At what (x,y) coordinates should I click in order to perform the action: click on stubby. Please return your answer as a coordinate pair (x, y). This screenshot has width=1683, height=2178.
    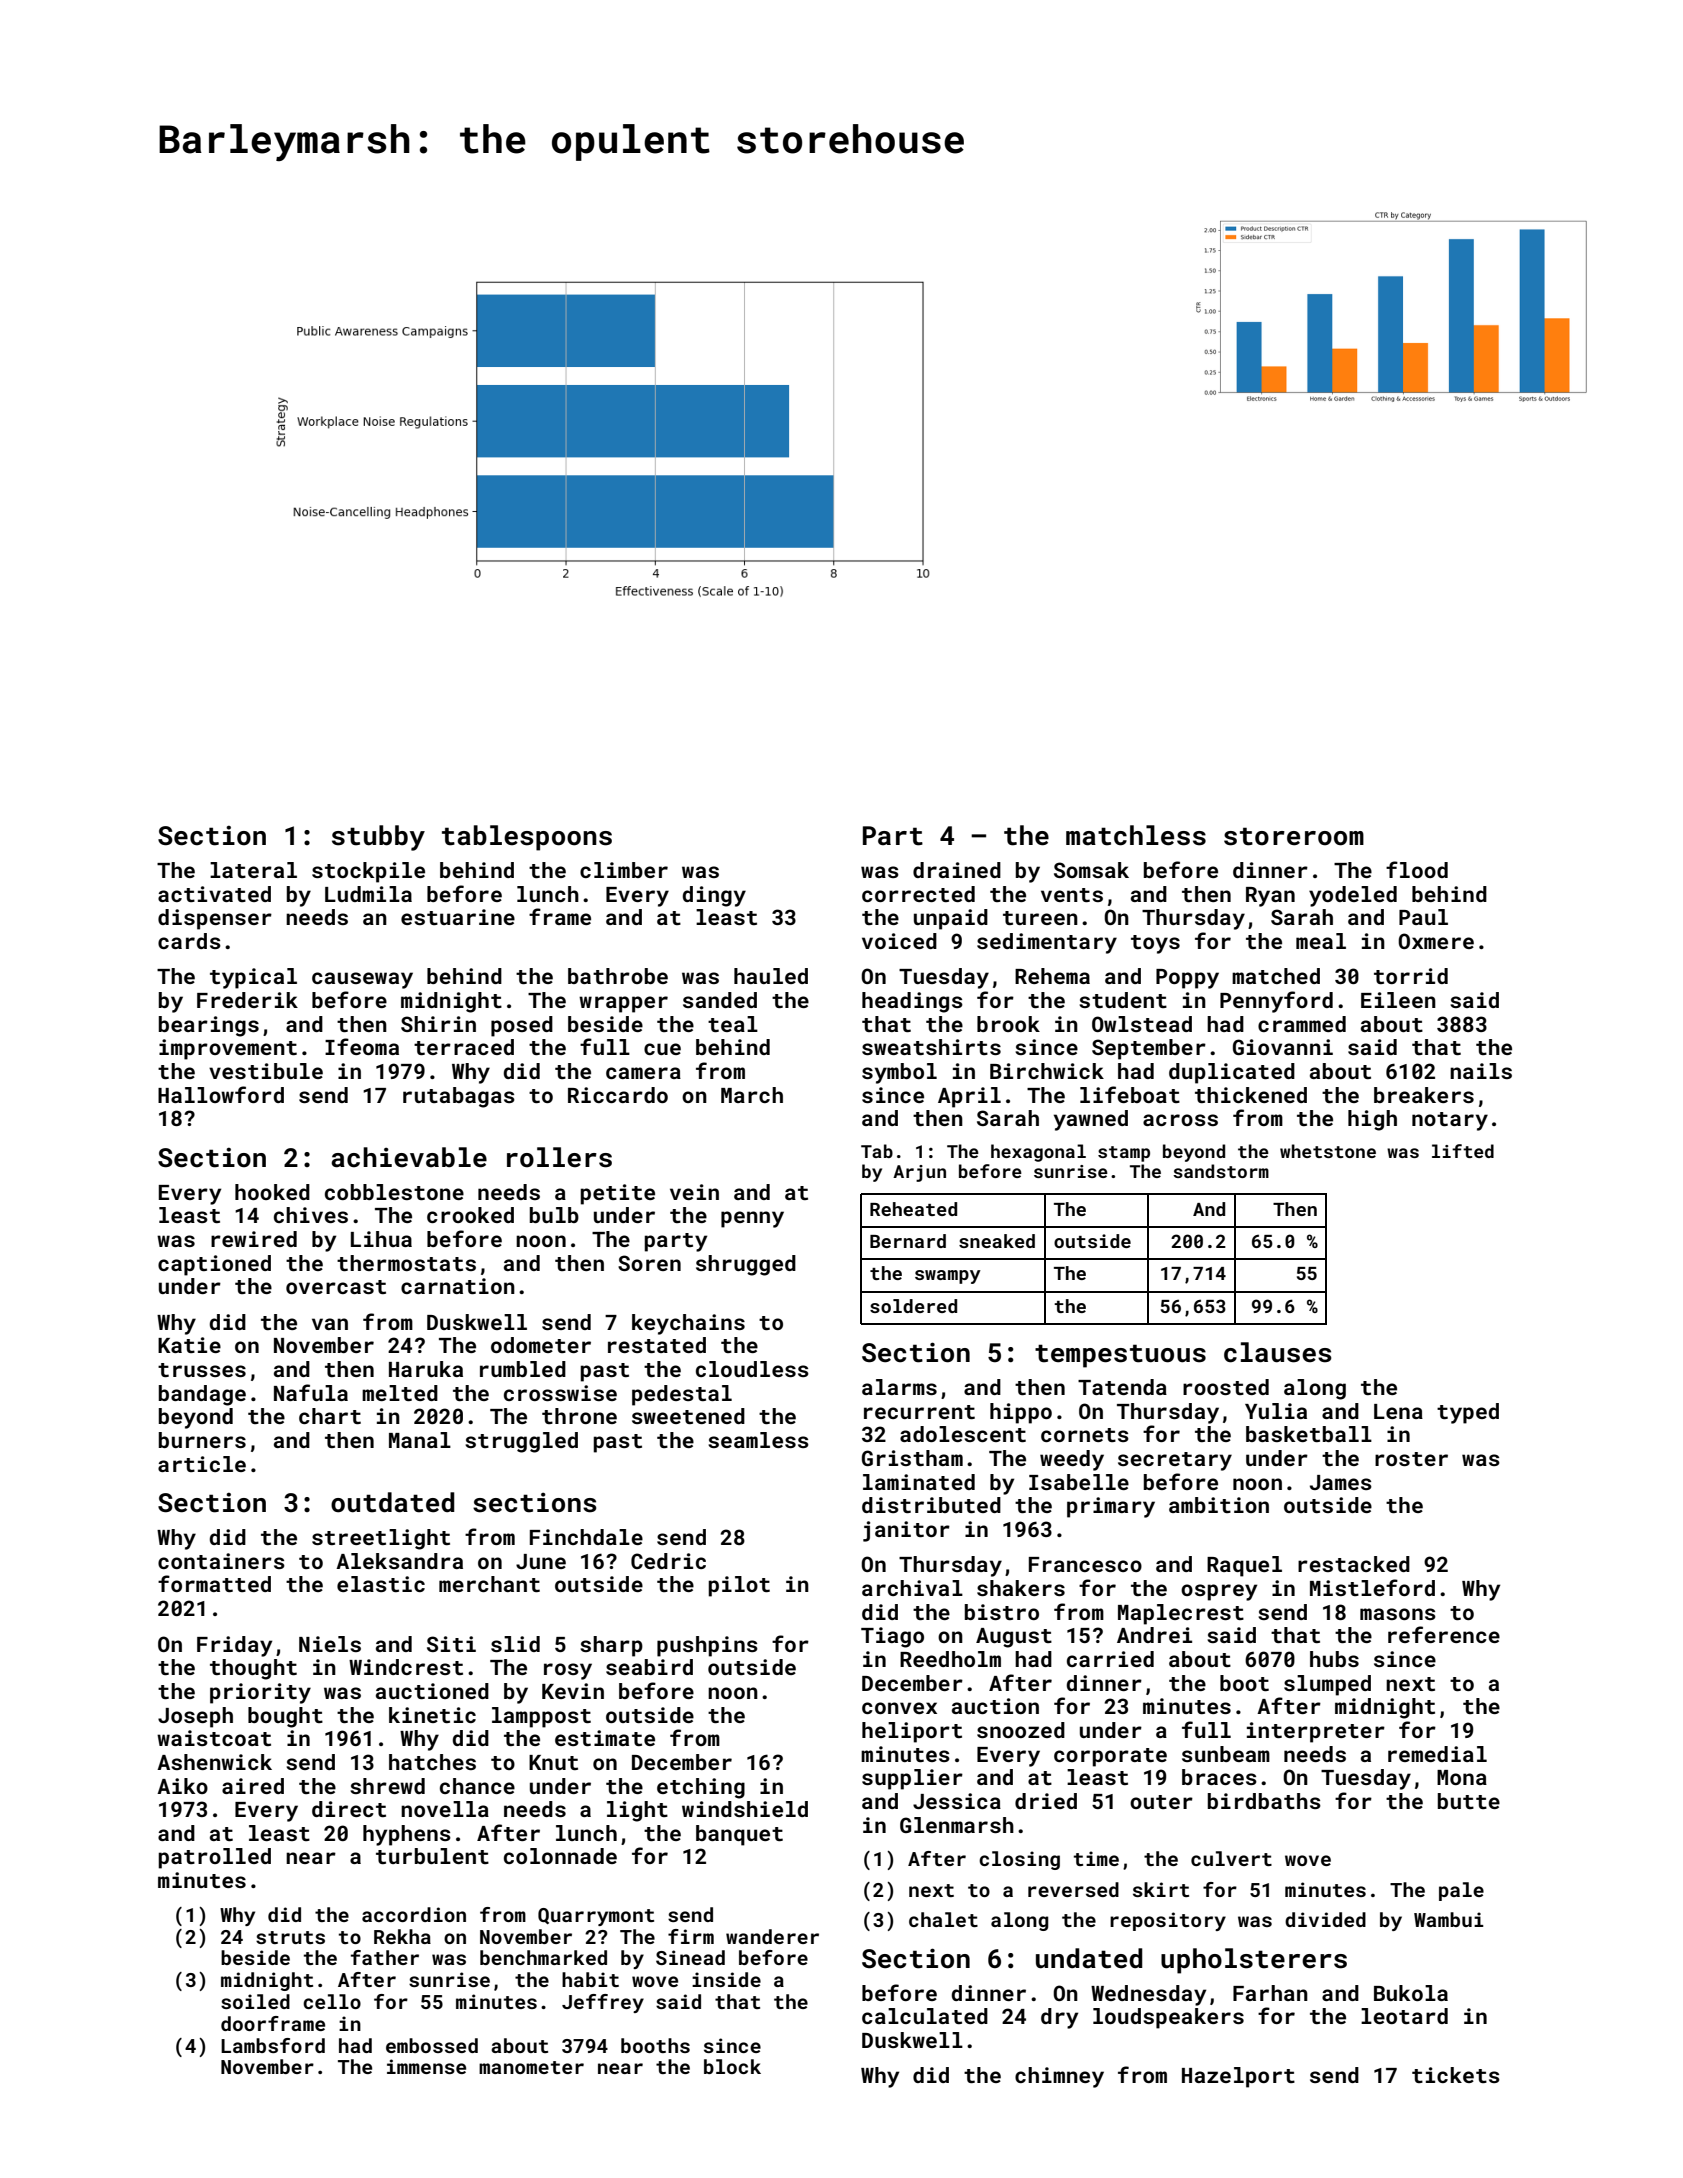
    Looking at the image, I should click on (378, 838).
